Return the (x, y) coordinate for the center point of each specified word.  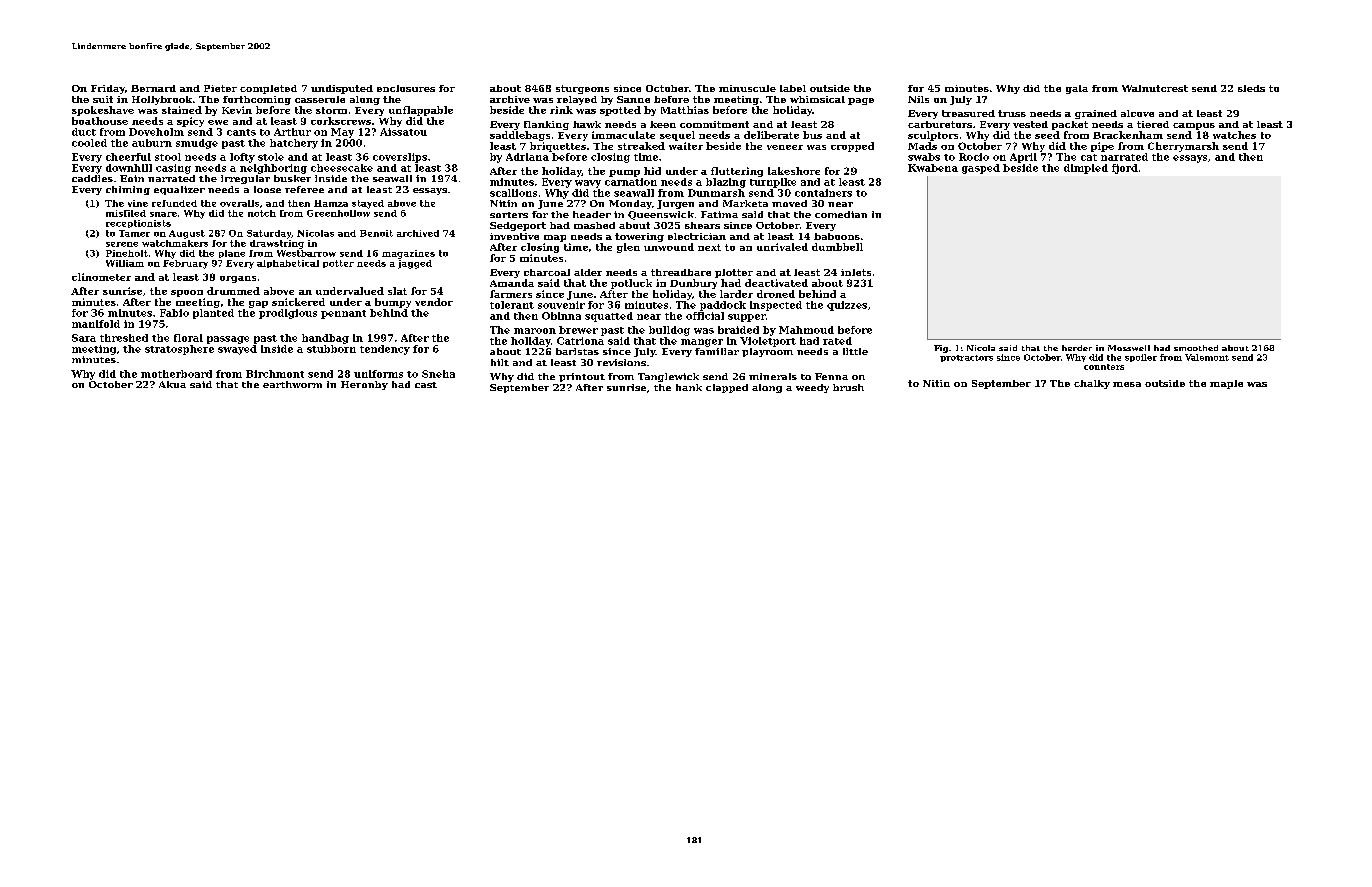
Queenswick (661, 215)
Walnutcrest (1155, 88)
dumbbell (837, 247)
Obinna (561, 316)
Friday (108, 89)
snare (163, 214)
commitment (714, 124)
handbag (325, 339)
